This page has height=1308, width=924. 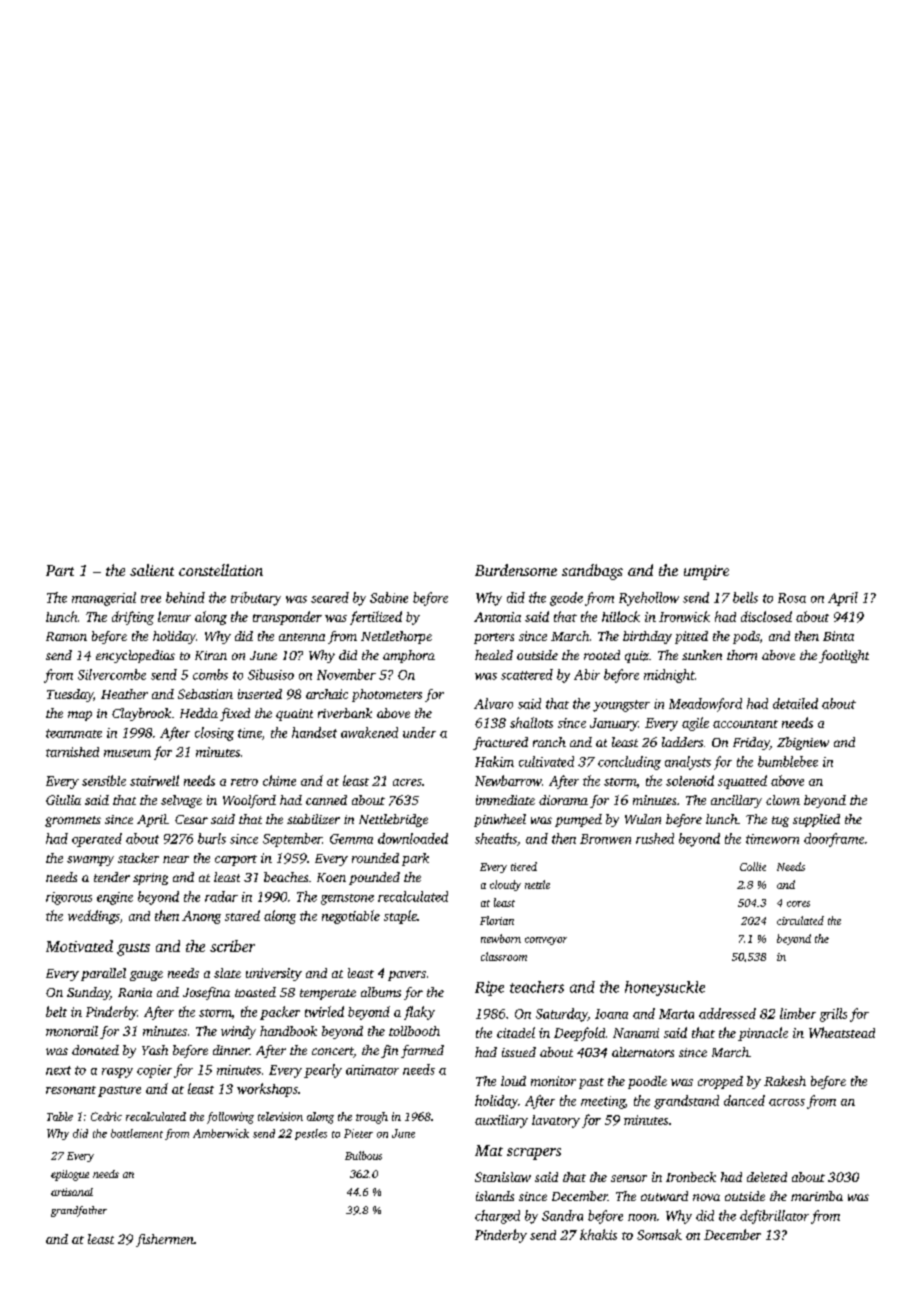 What do you see at coordinates (127, 753) in the page?
I see `museum` at bounding box center [127, 753].
